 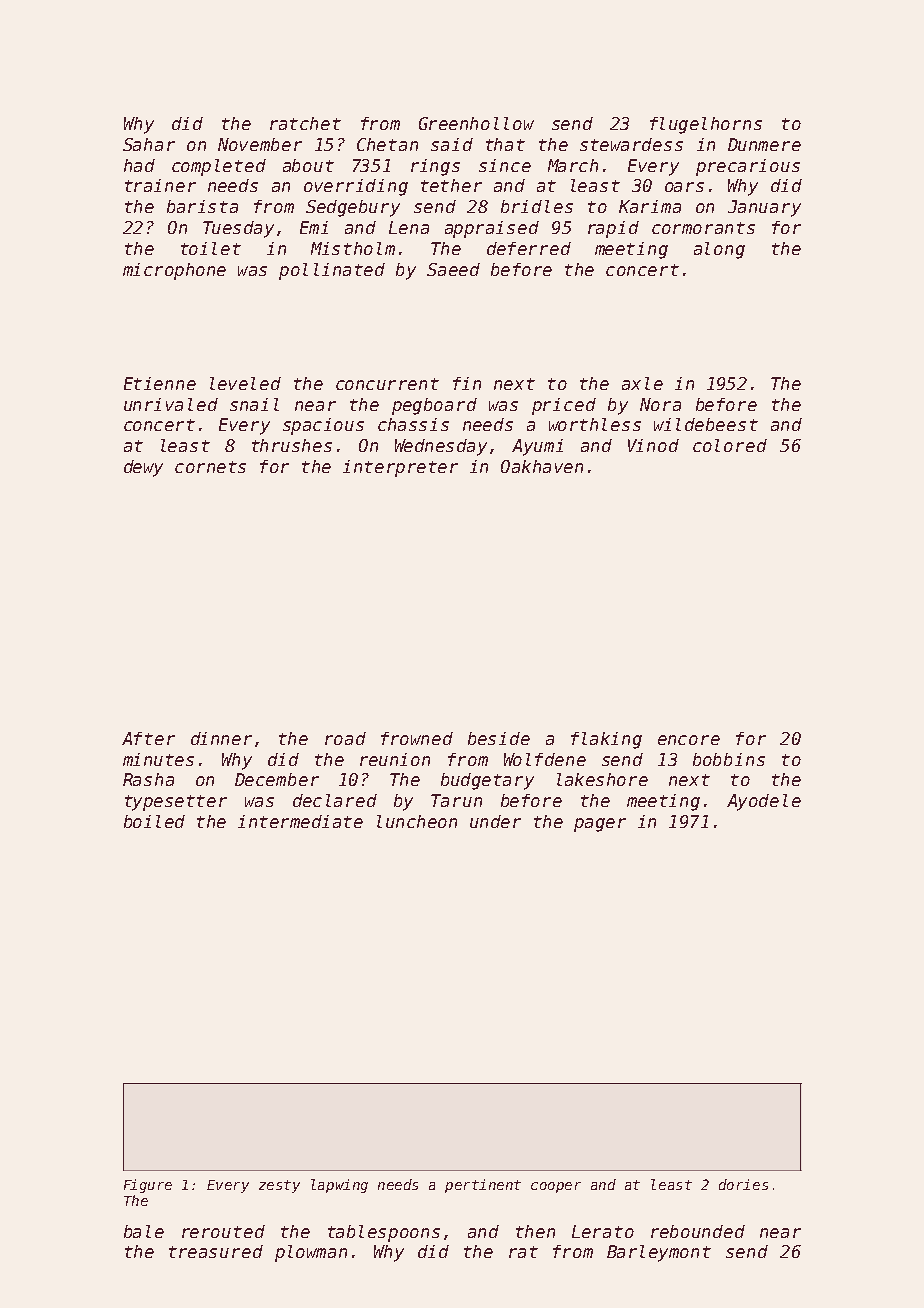 What do you see at coordinates (339, 1186) in the screenshot?
I see `lapwing` at bounding box center [339, 1186].
